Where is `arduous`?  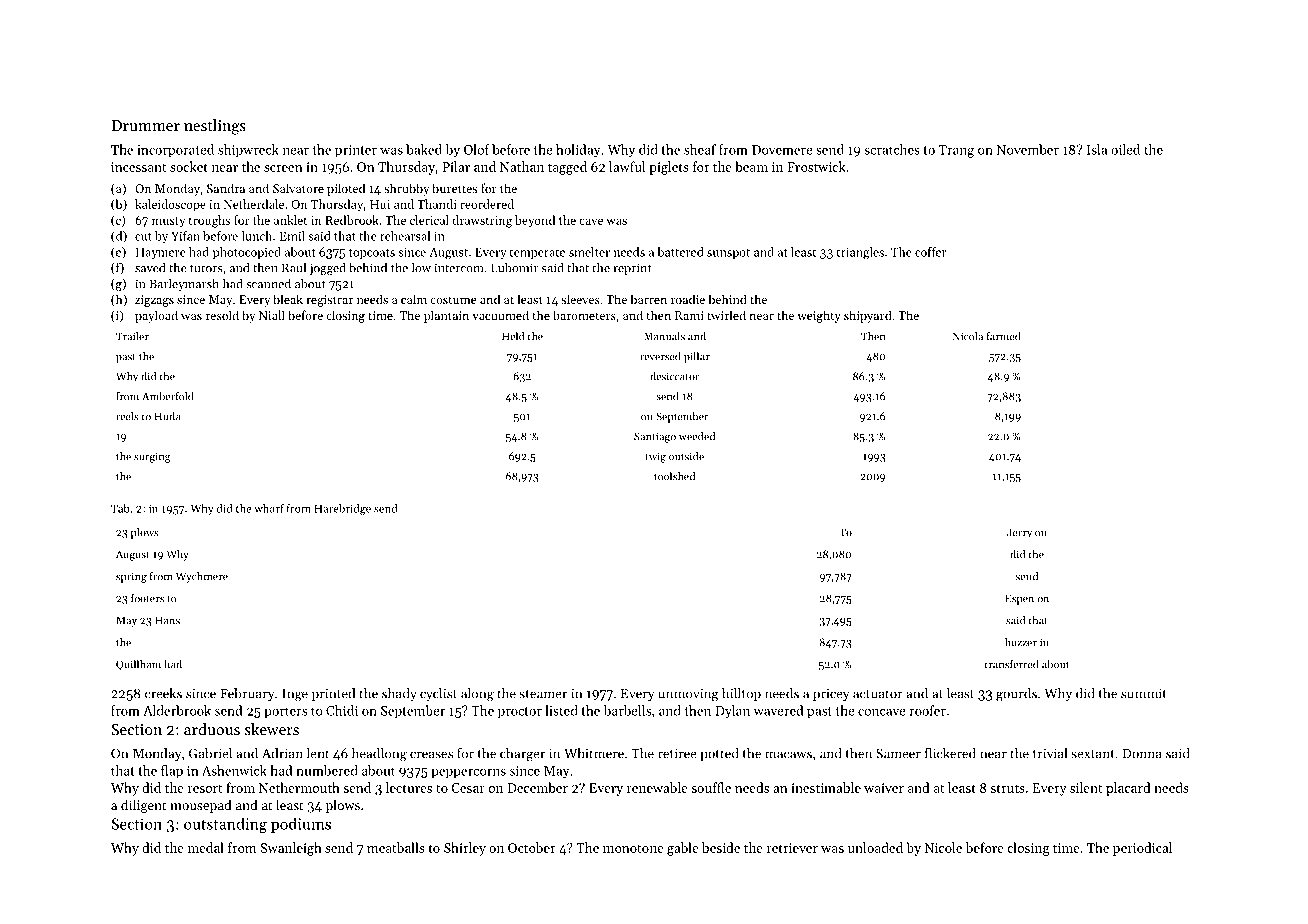 arduous is located at coordinates (212, 729).
